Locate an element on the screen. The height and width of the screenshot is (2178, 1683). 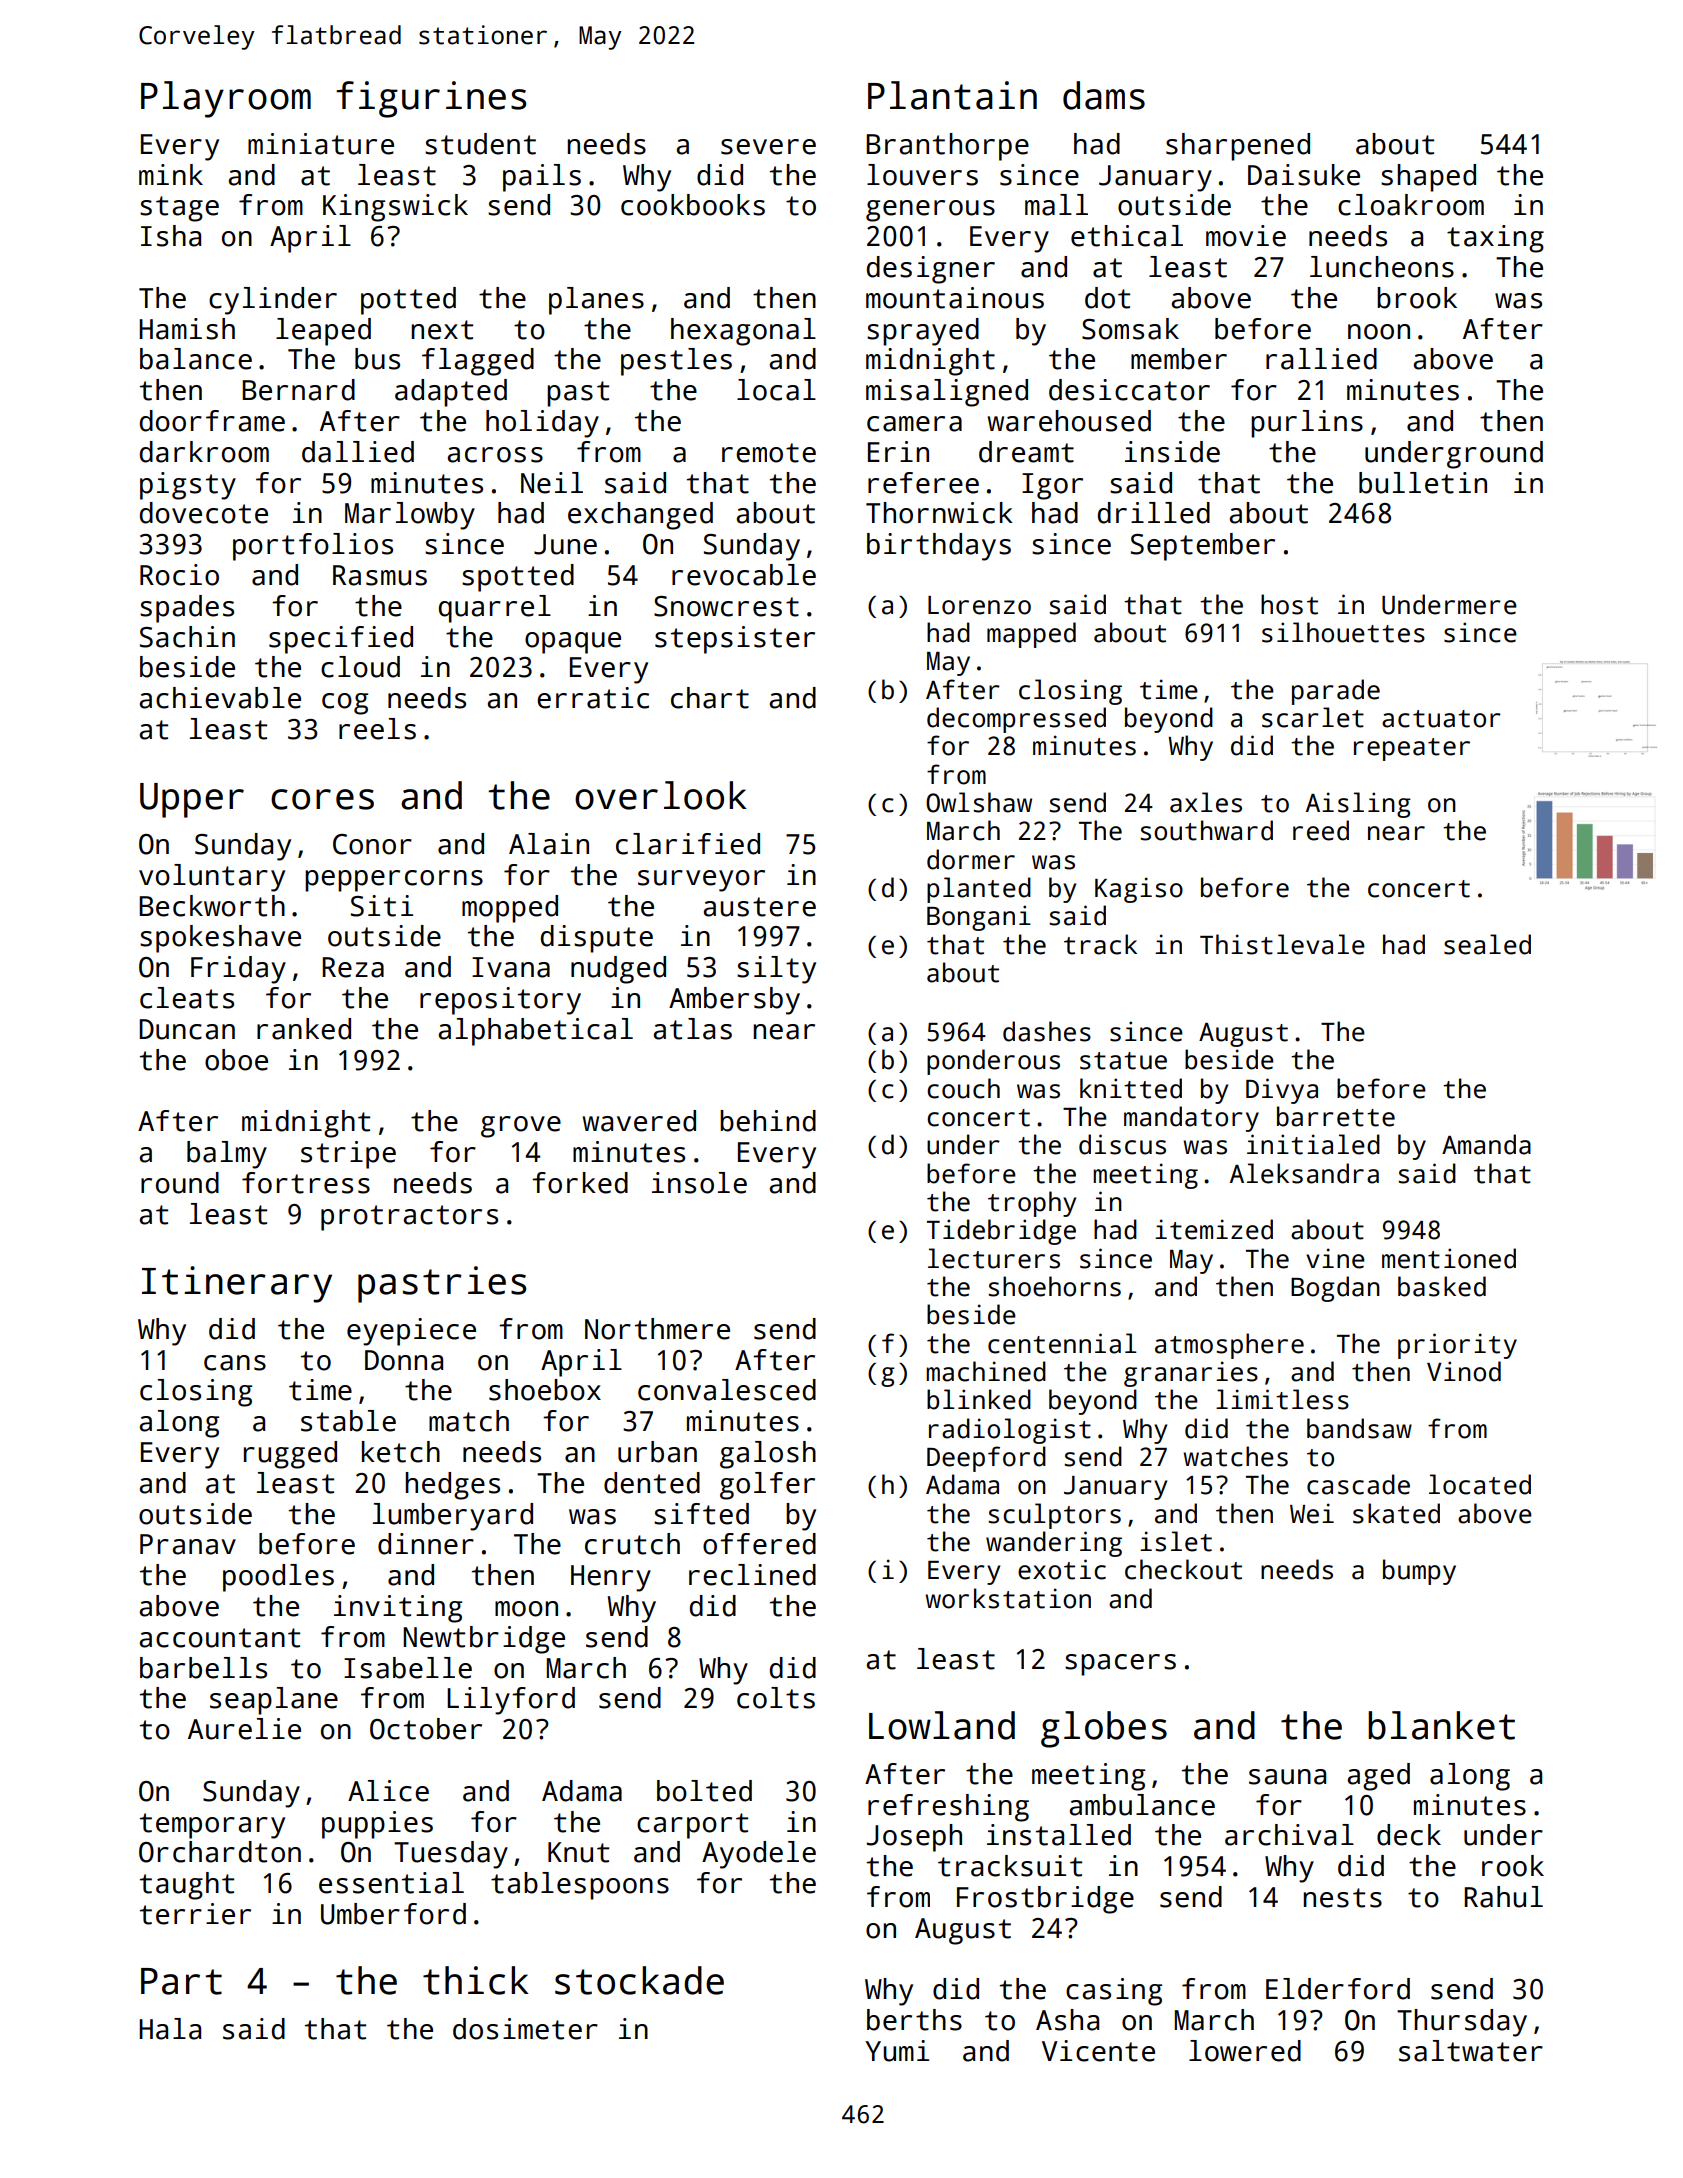
mentioned is located at coordinates (1449, 1258).
